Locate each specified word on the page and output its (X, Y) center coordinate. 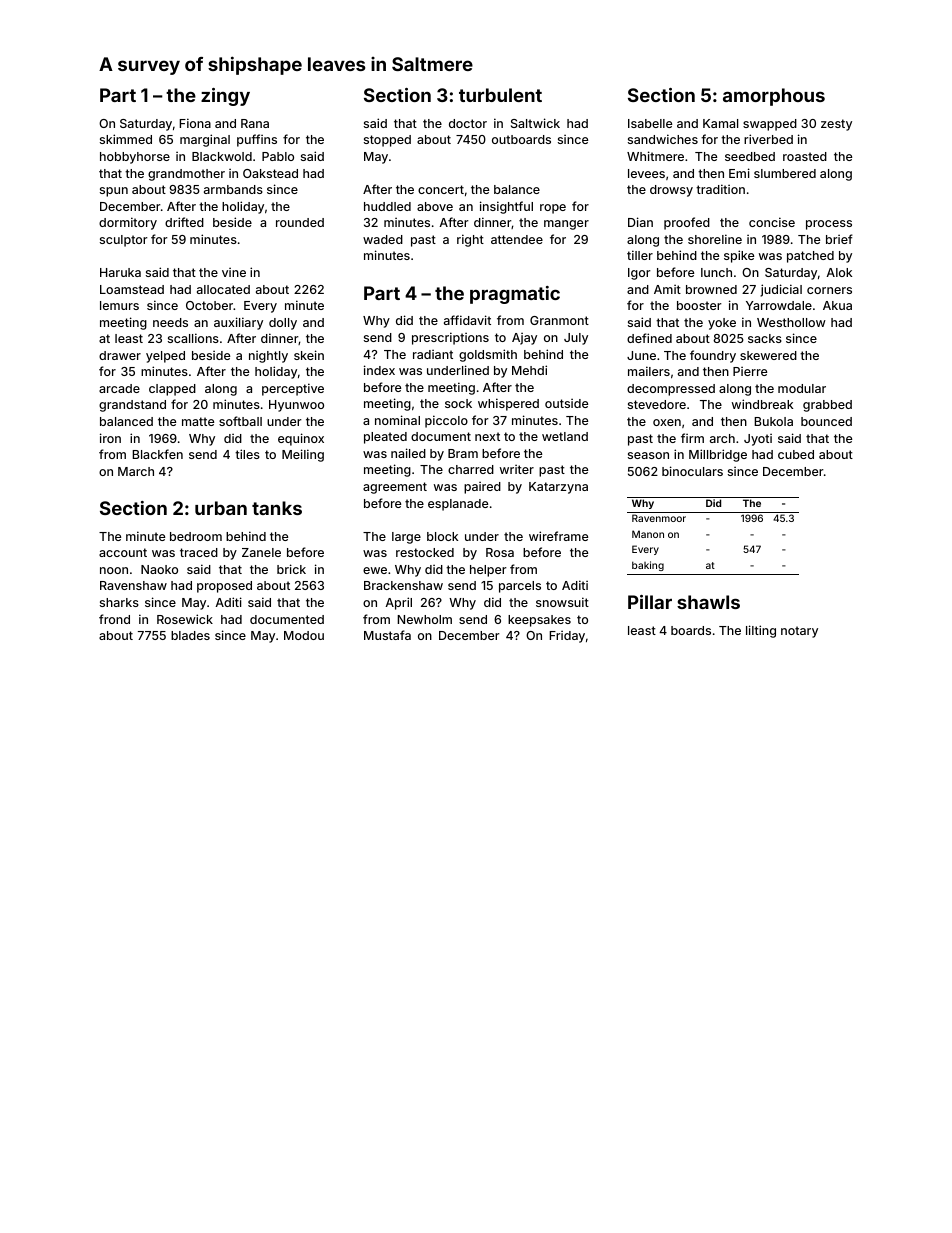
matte (198, 421)
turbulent (500, 95)
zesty (836, 125)
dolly (283, 324)
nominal (397, 420)
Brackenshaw (403, 585)
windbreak (762, 404)
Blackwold (222, 156)
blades (190, 635)
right (470, 240)
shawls (708, 602)
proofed (687, 223)
